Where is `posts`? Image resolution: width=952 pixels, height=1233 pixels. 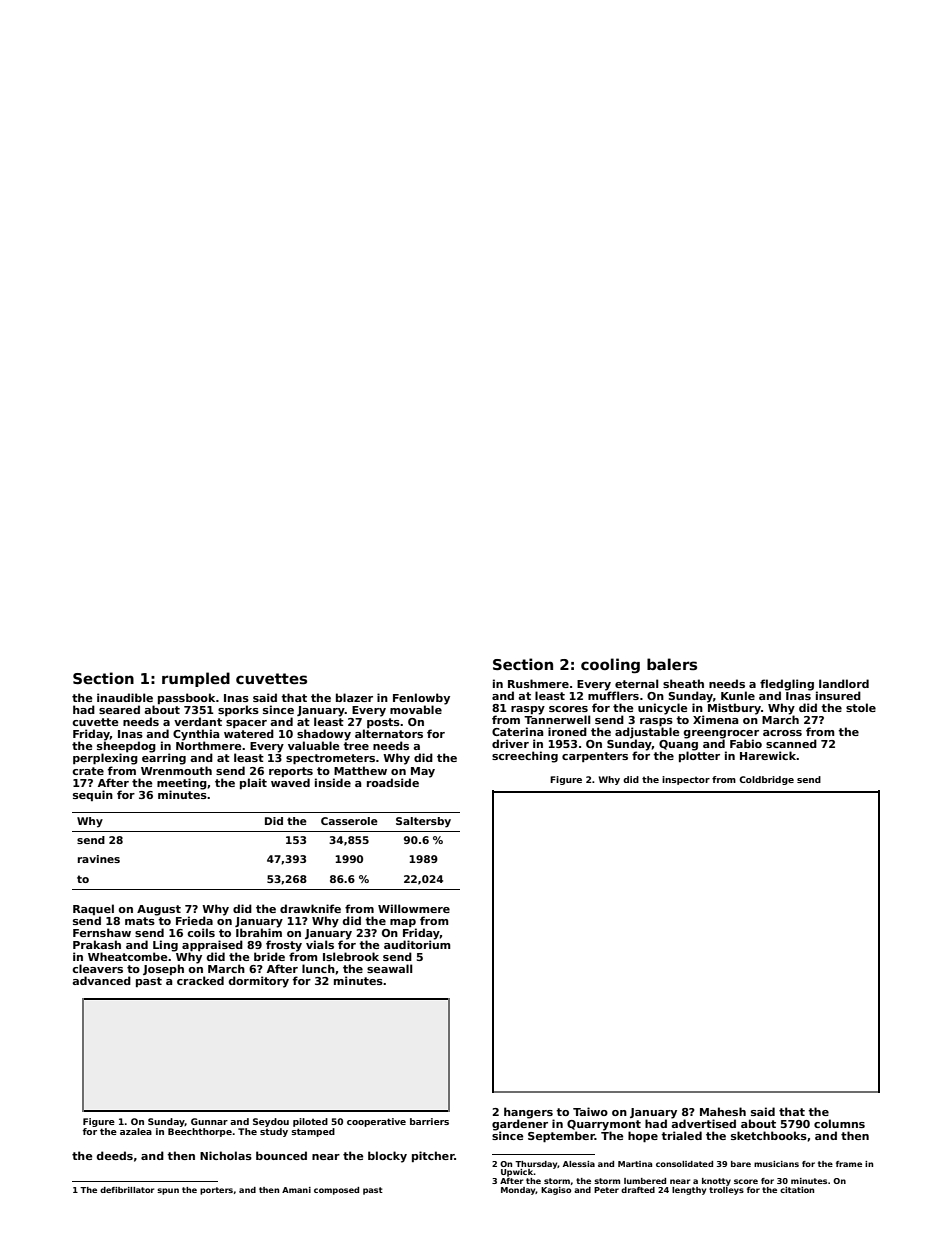 posts is located at coordinates (383, 723).
